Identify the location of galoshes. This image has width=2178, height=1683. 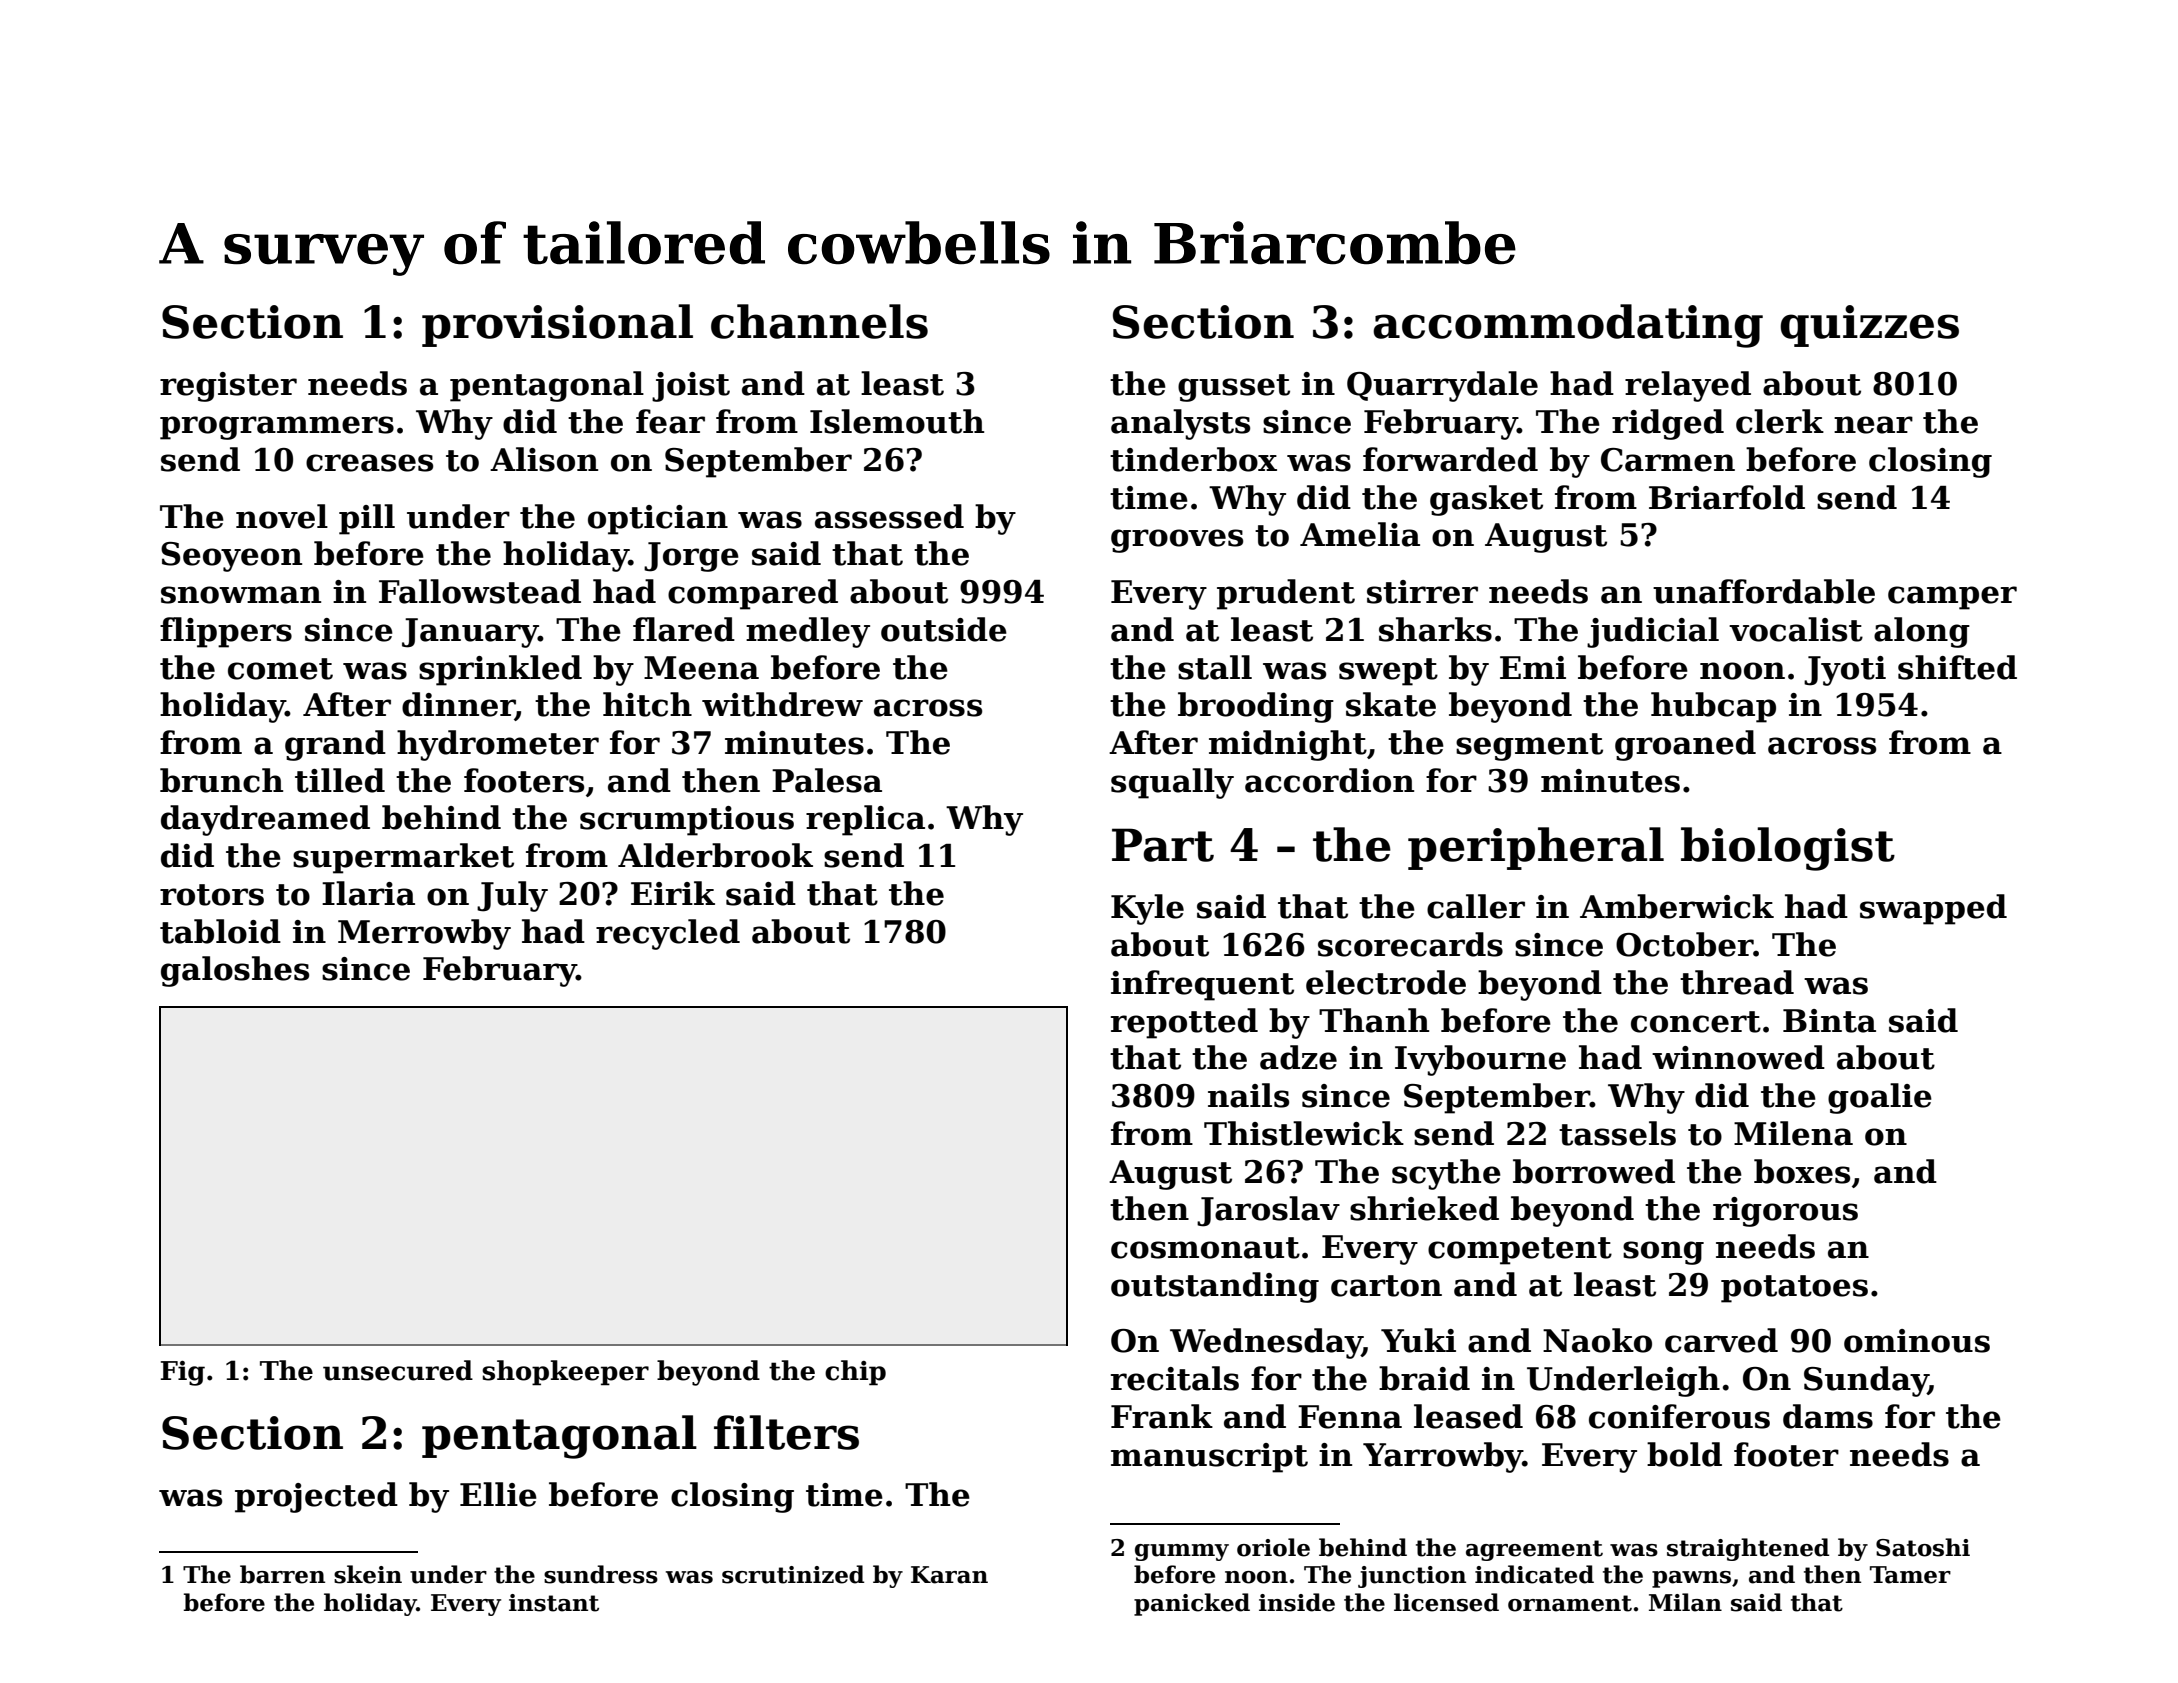
(235, 971).
